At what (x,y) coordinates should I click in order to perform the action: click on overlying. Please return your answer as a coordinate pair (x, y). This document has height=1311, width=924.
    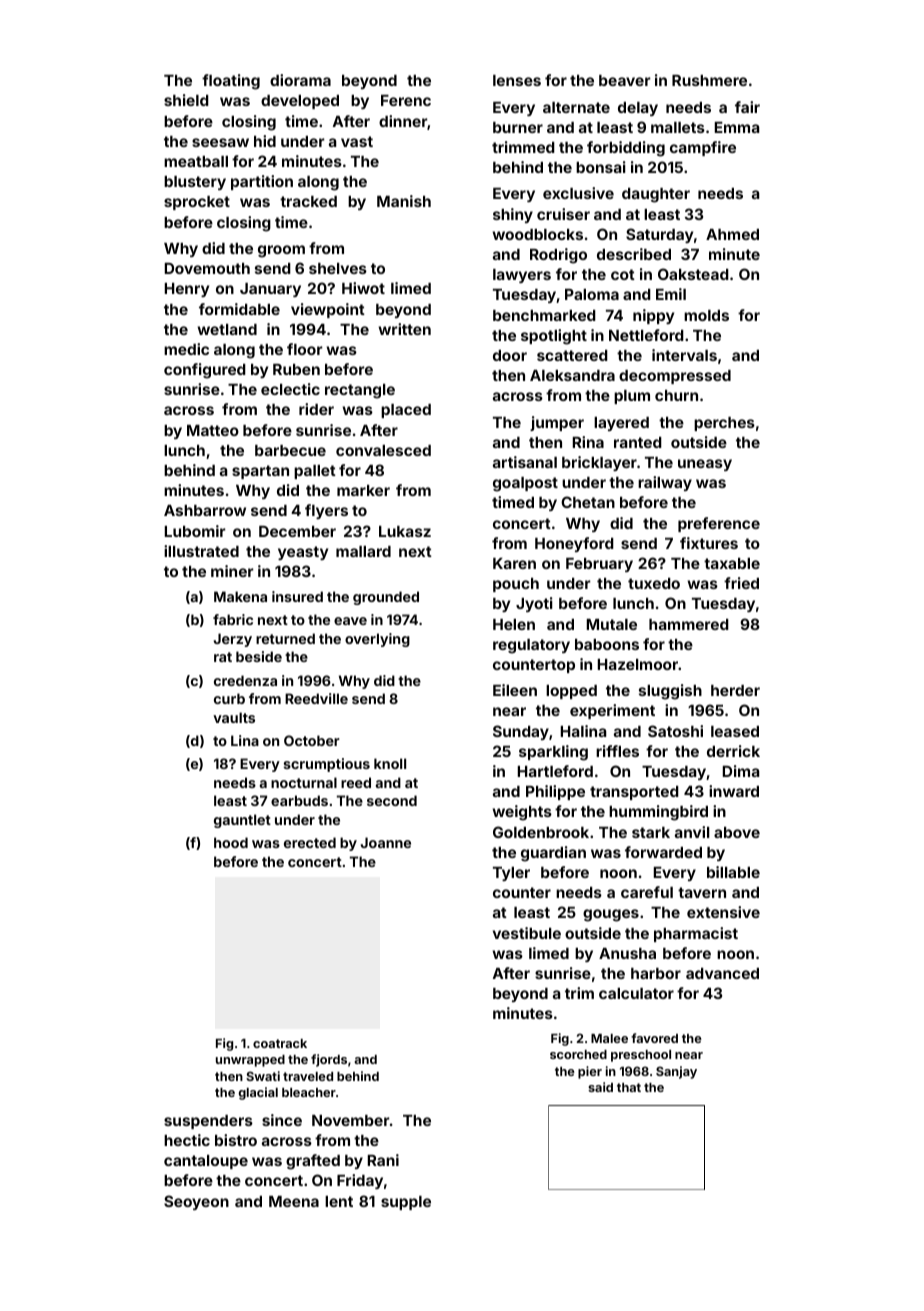
    Looking at the image, I should click on (377, 640).
